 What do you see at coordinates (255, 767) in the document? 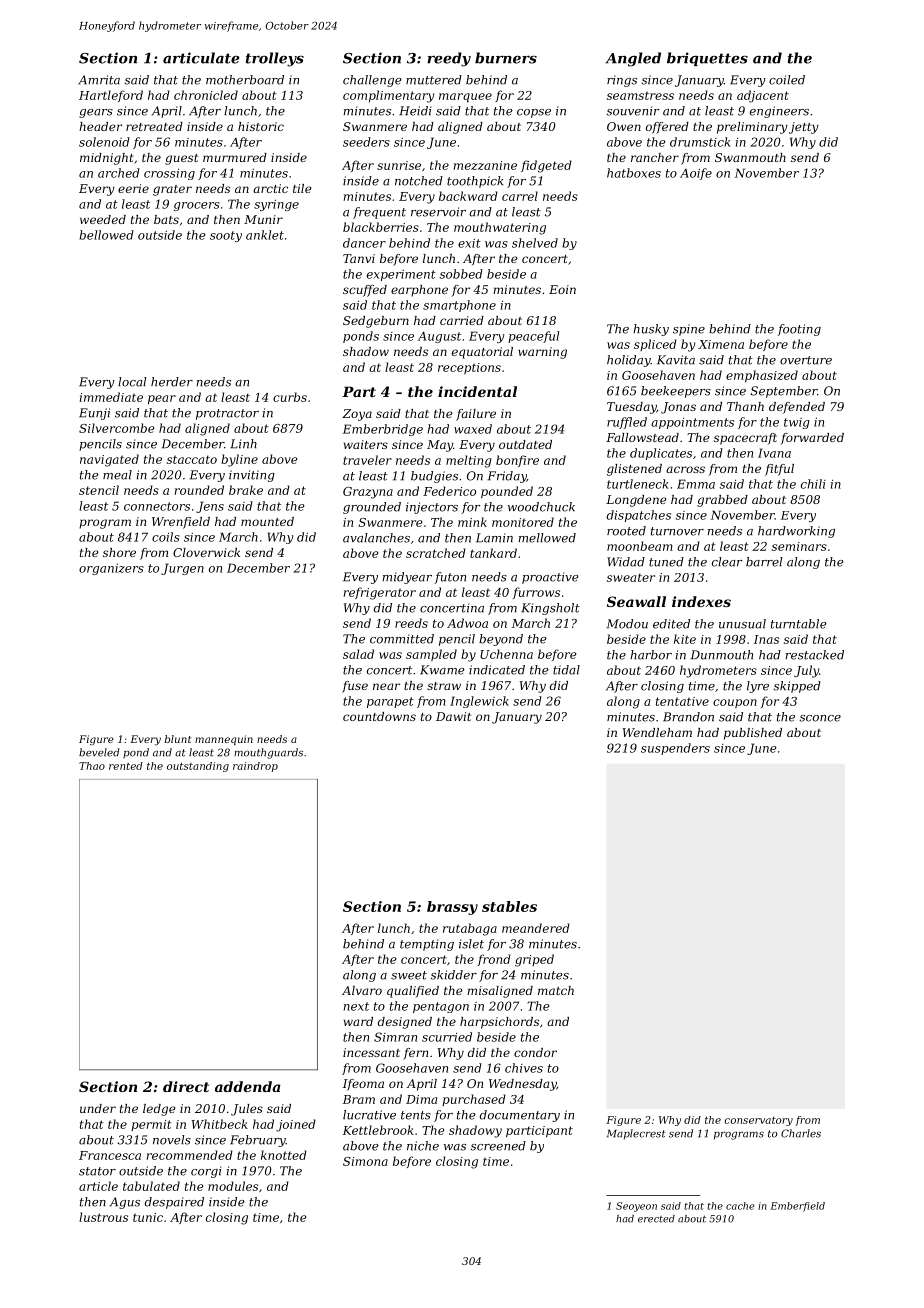
I see `raindrop` at bounding box center [255, 767].
